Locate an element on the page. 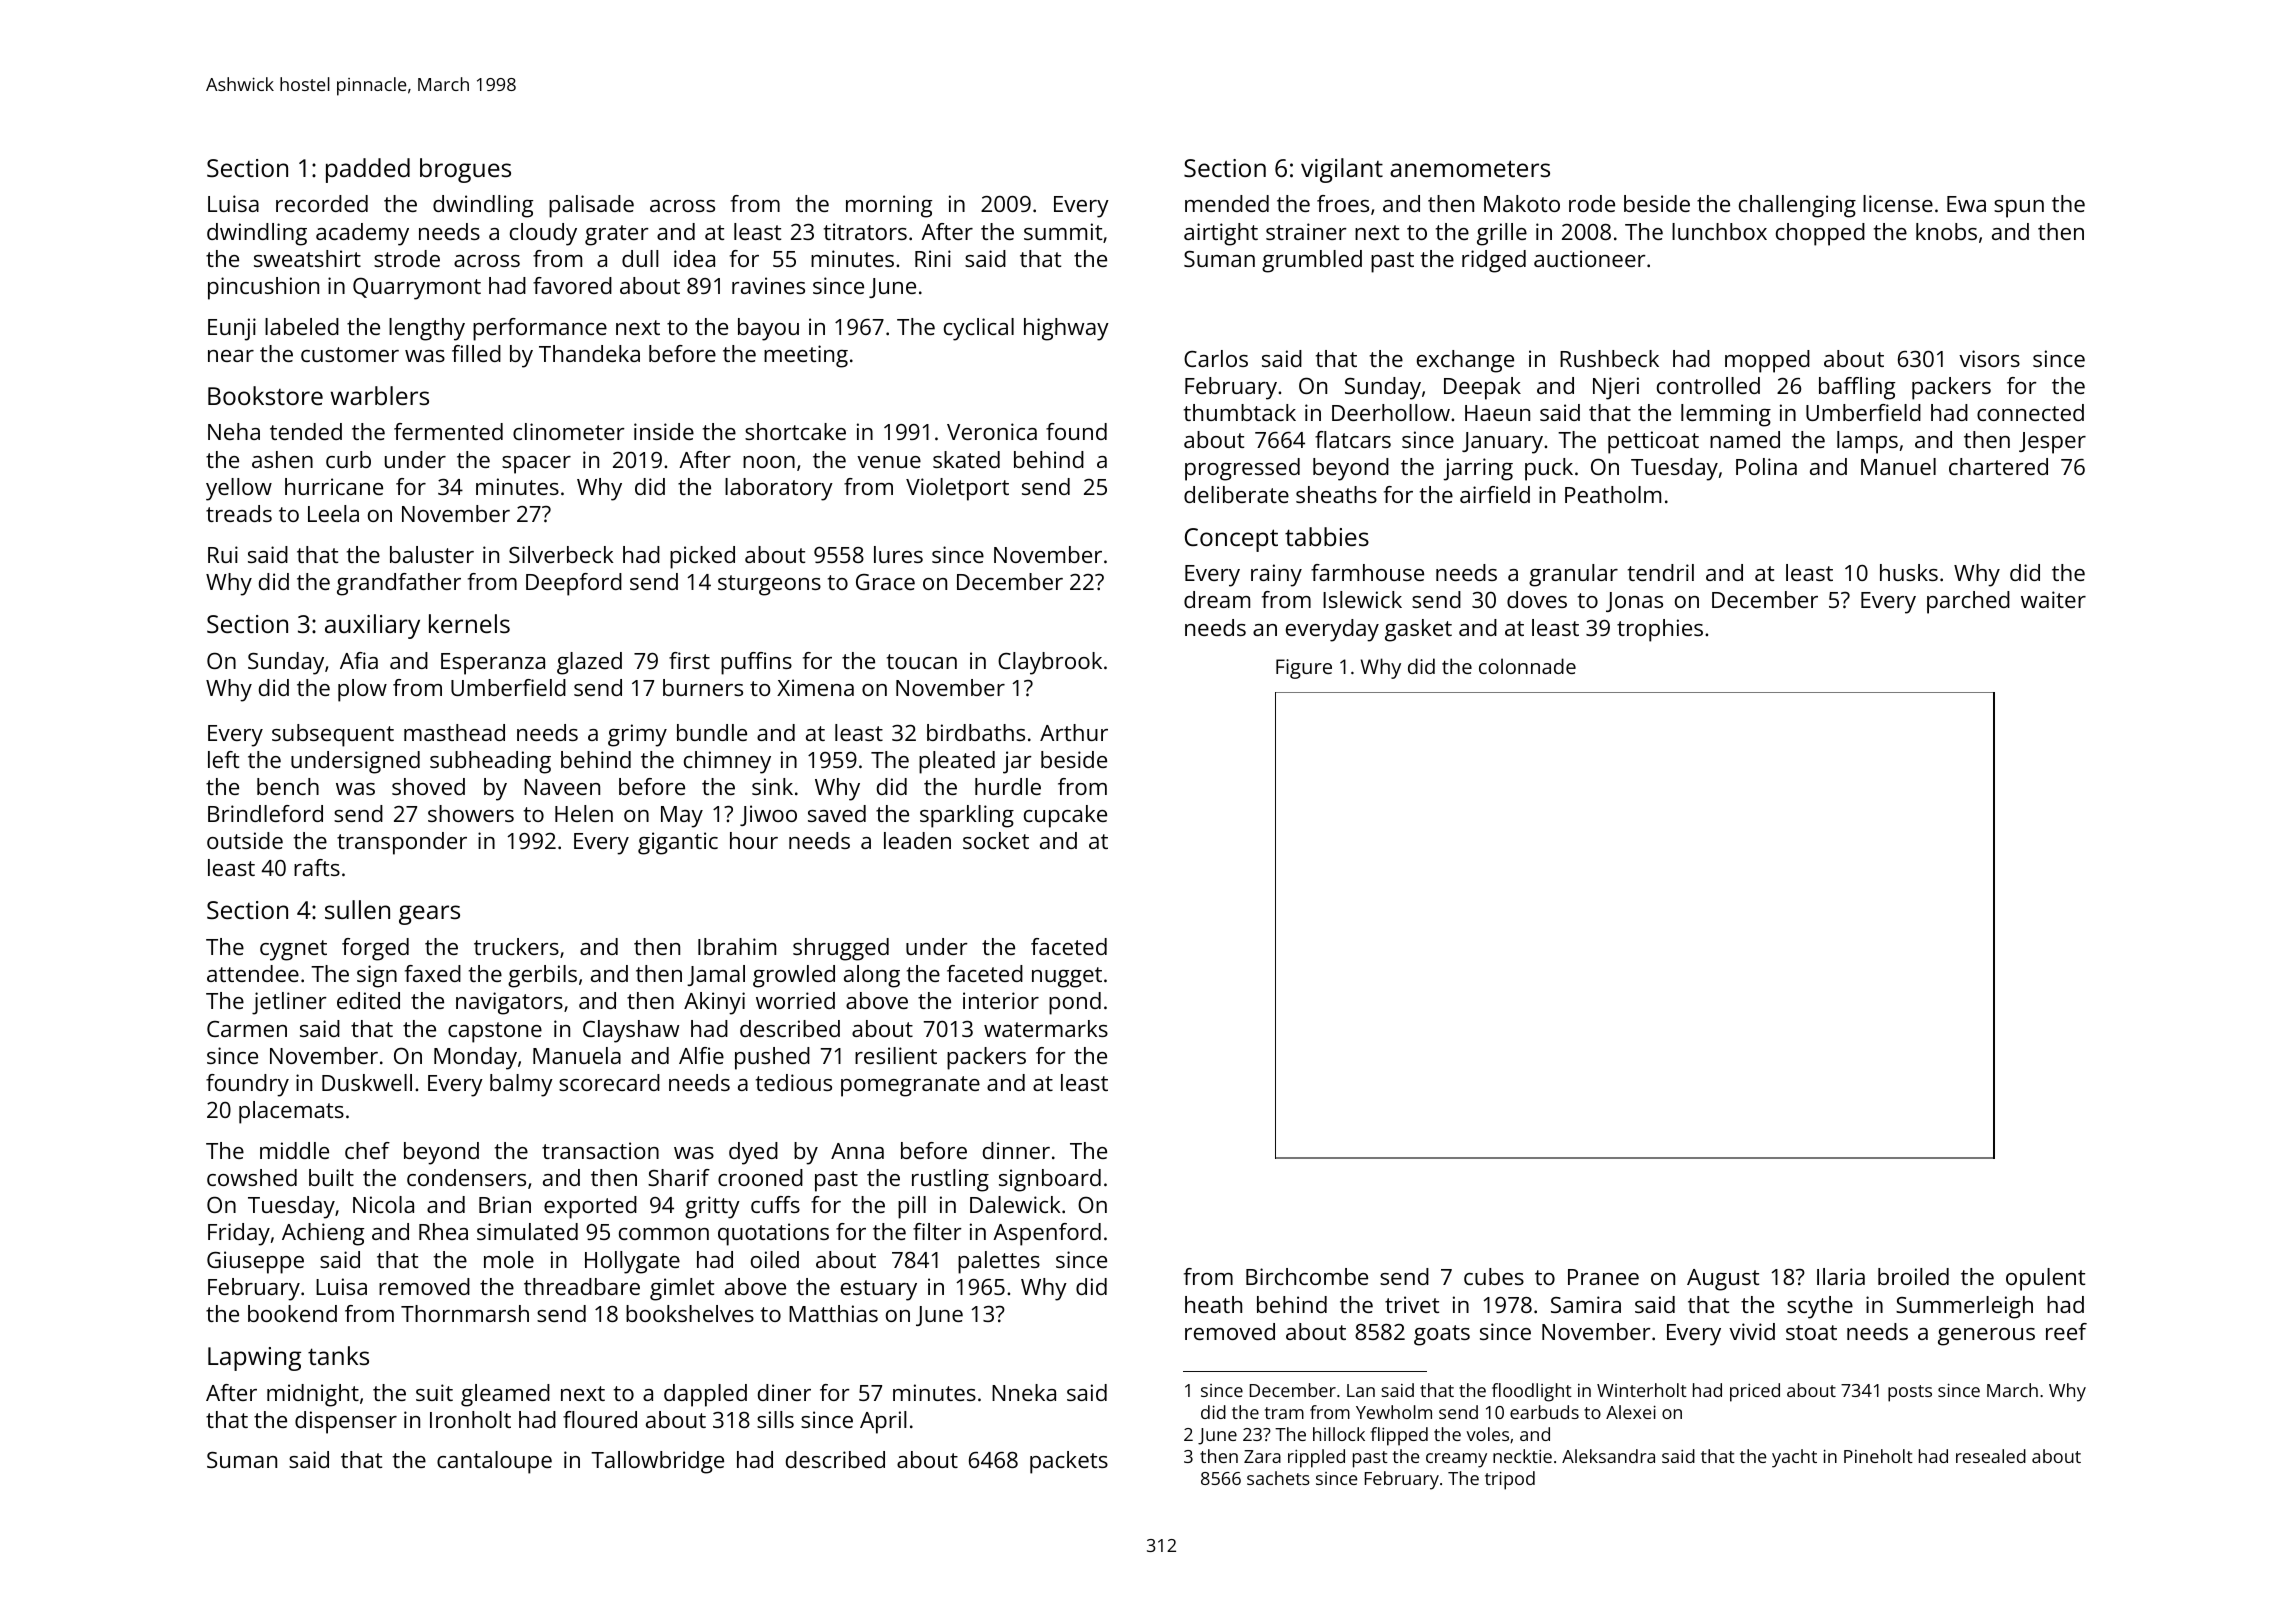 The width and height of the document is (2292, 1620). Grace is located at coordinates (885, 582).
